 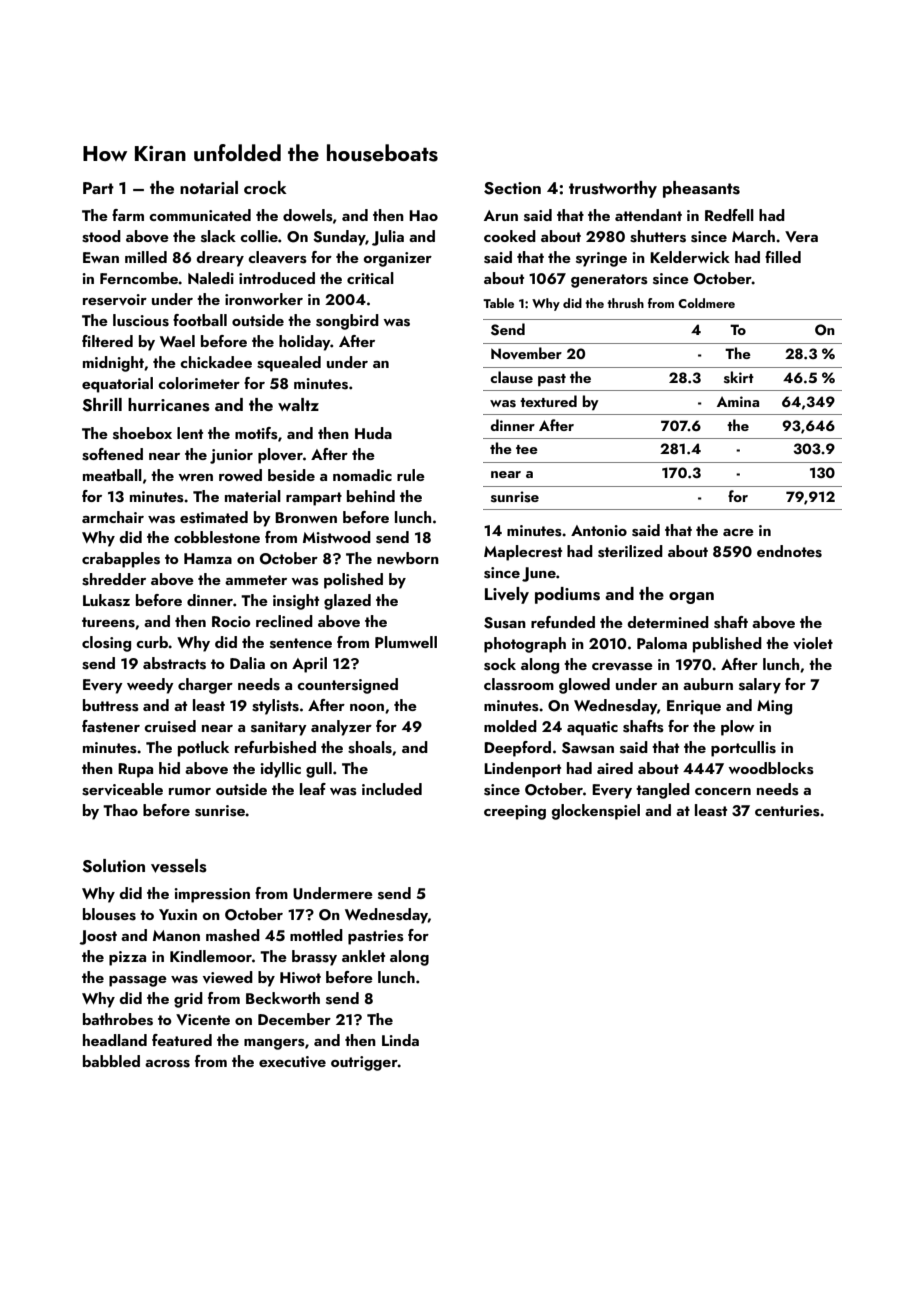 I want to click on sterilized, so click(x=630, y=551).
